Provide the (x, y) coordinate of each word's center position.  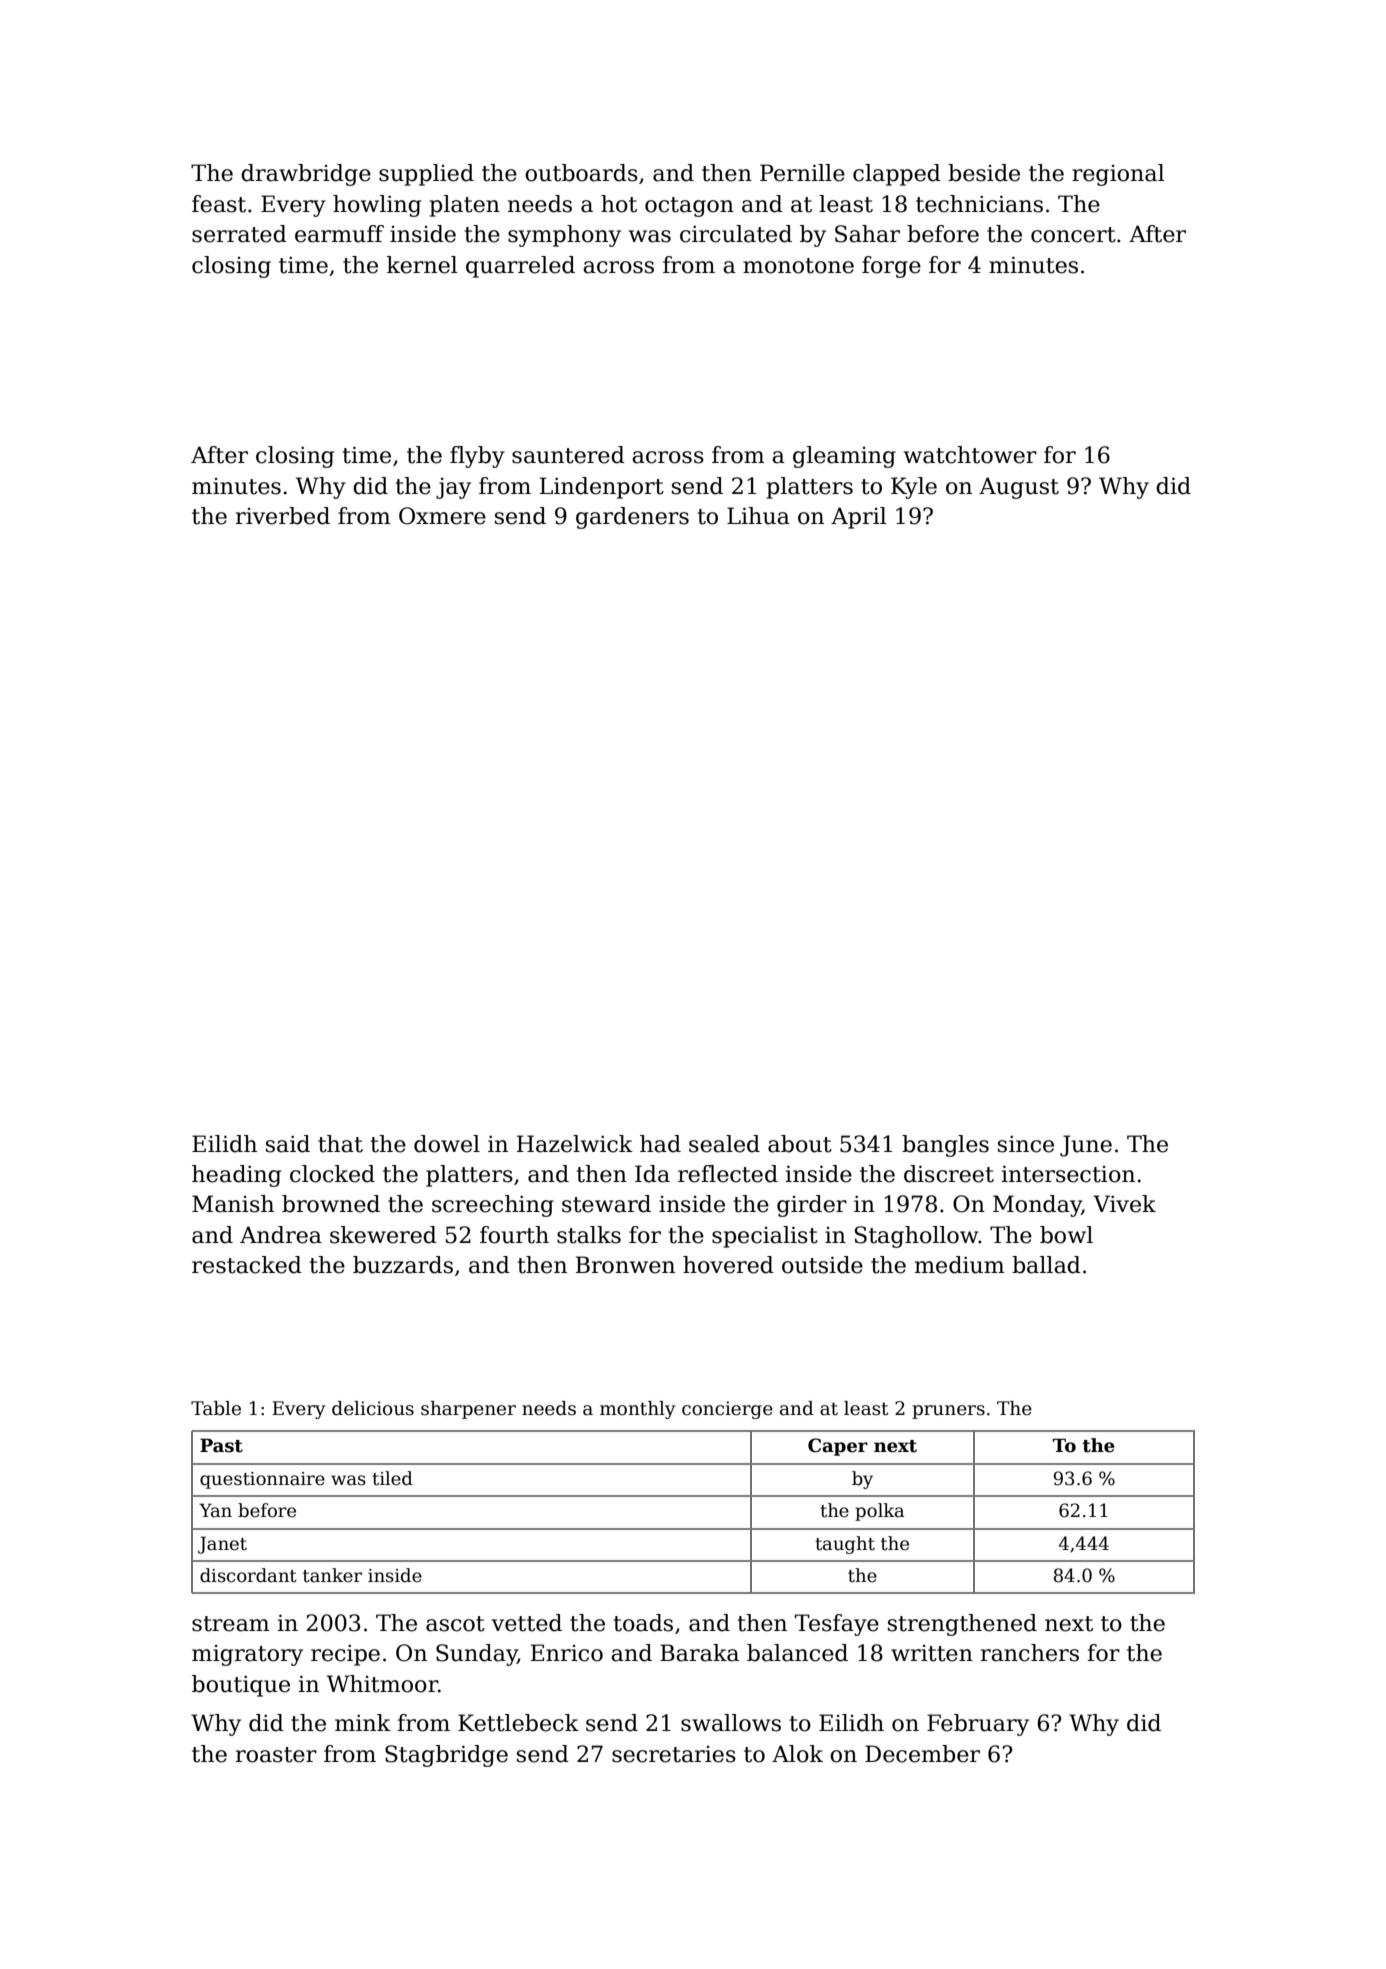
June (1086, 1146)
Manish (233, 1204)
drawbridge (306, 175)
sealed (724, 1144)
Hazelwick (575, 1144)
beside (984, 173)
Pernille (802, 173)
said (288, 1144)
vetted (526, 1623)
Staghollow (917, 1237)
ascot (455, 1624)
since (1026, 1144)
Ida (652, 1174)
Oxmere (442, 516)
